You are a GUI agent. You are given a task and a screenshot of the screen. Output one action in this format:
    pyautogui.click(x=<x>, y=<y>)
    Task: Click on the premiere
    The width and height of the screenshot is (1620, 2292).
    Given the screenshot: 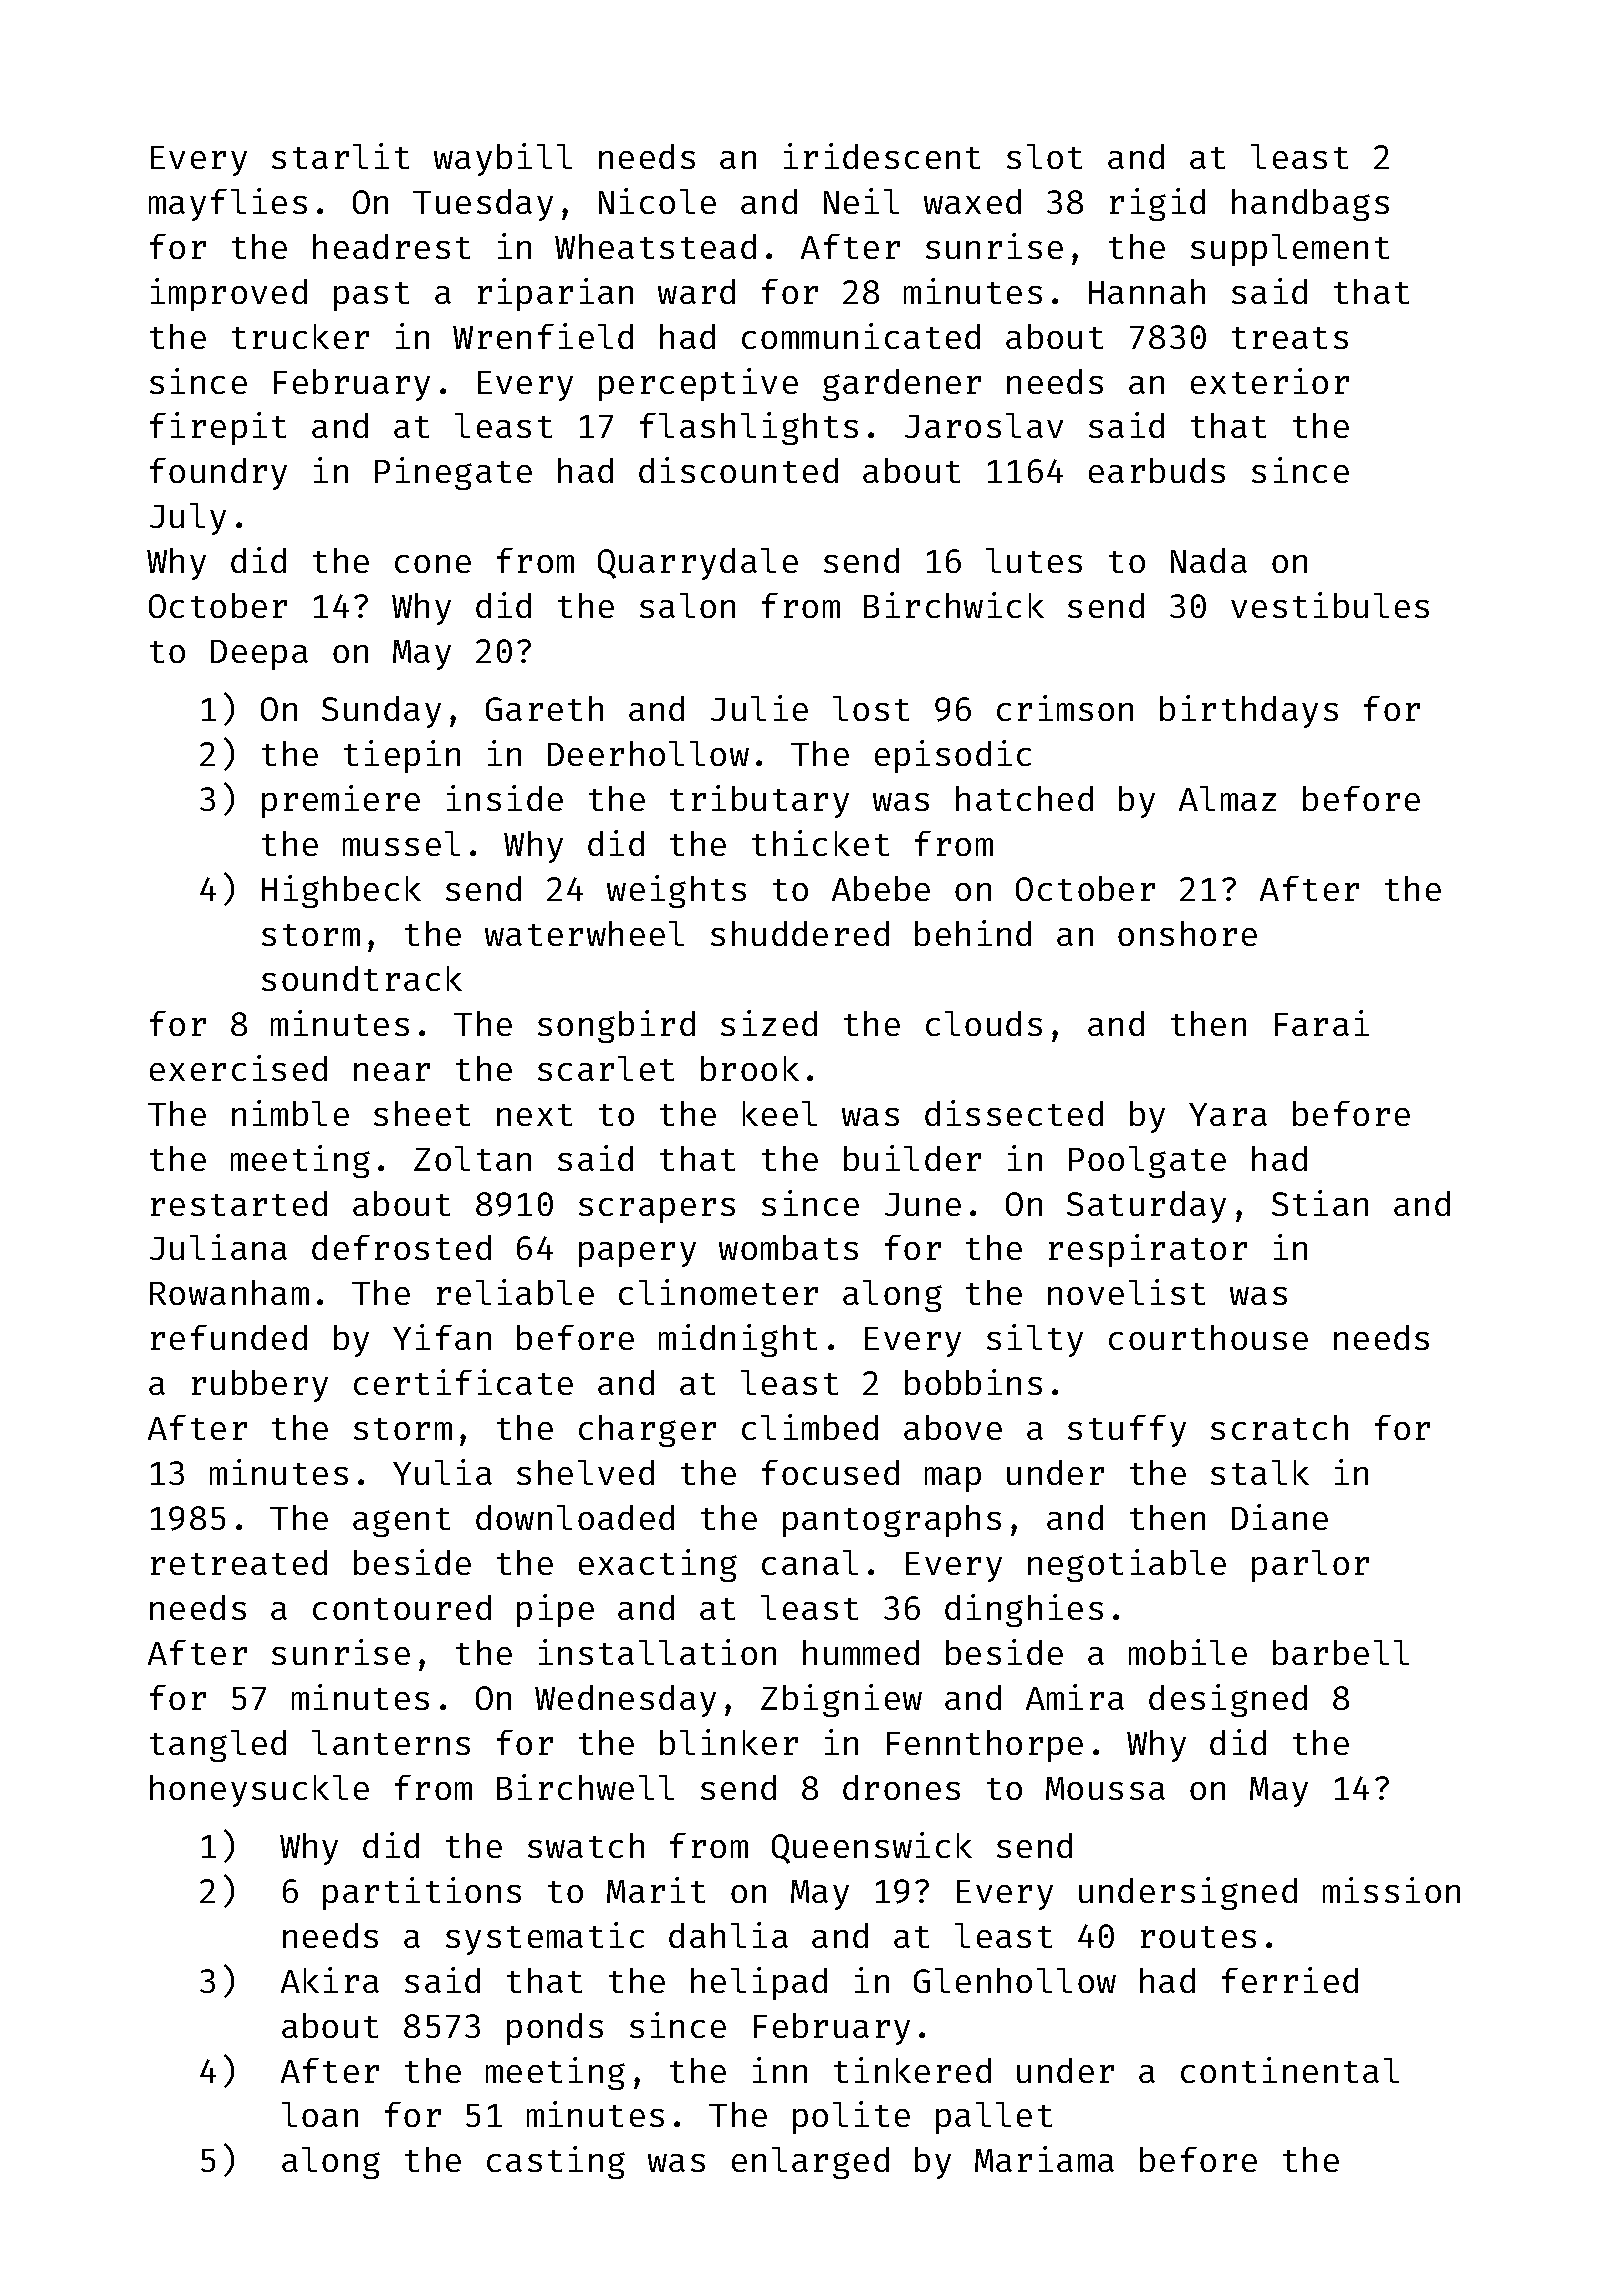 What is the action you would take?
    pyautogui.click(x=341, y=801)
